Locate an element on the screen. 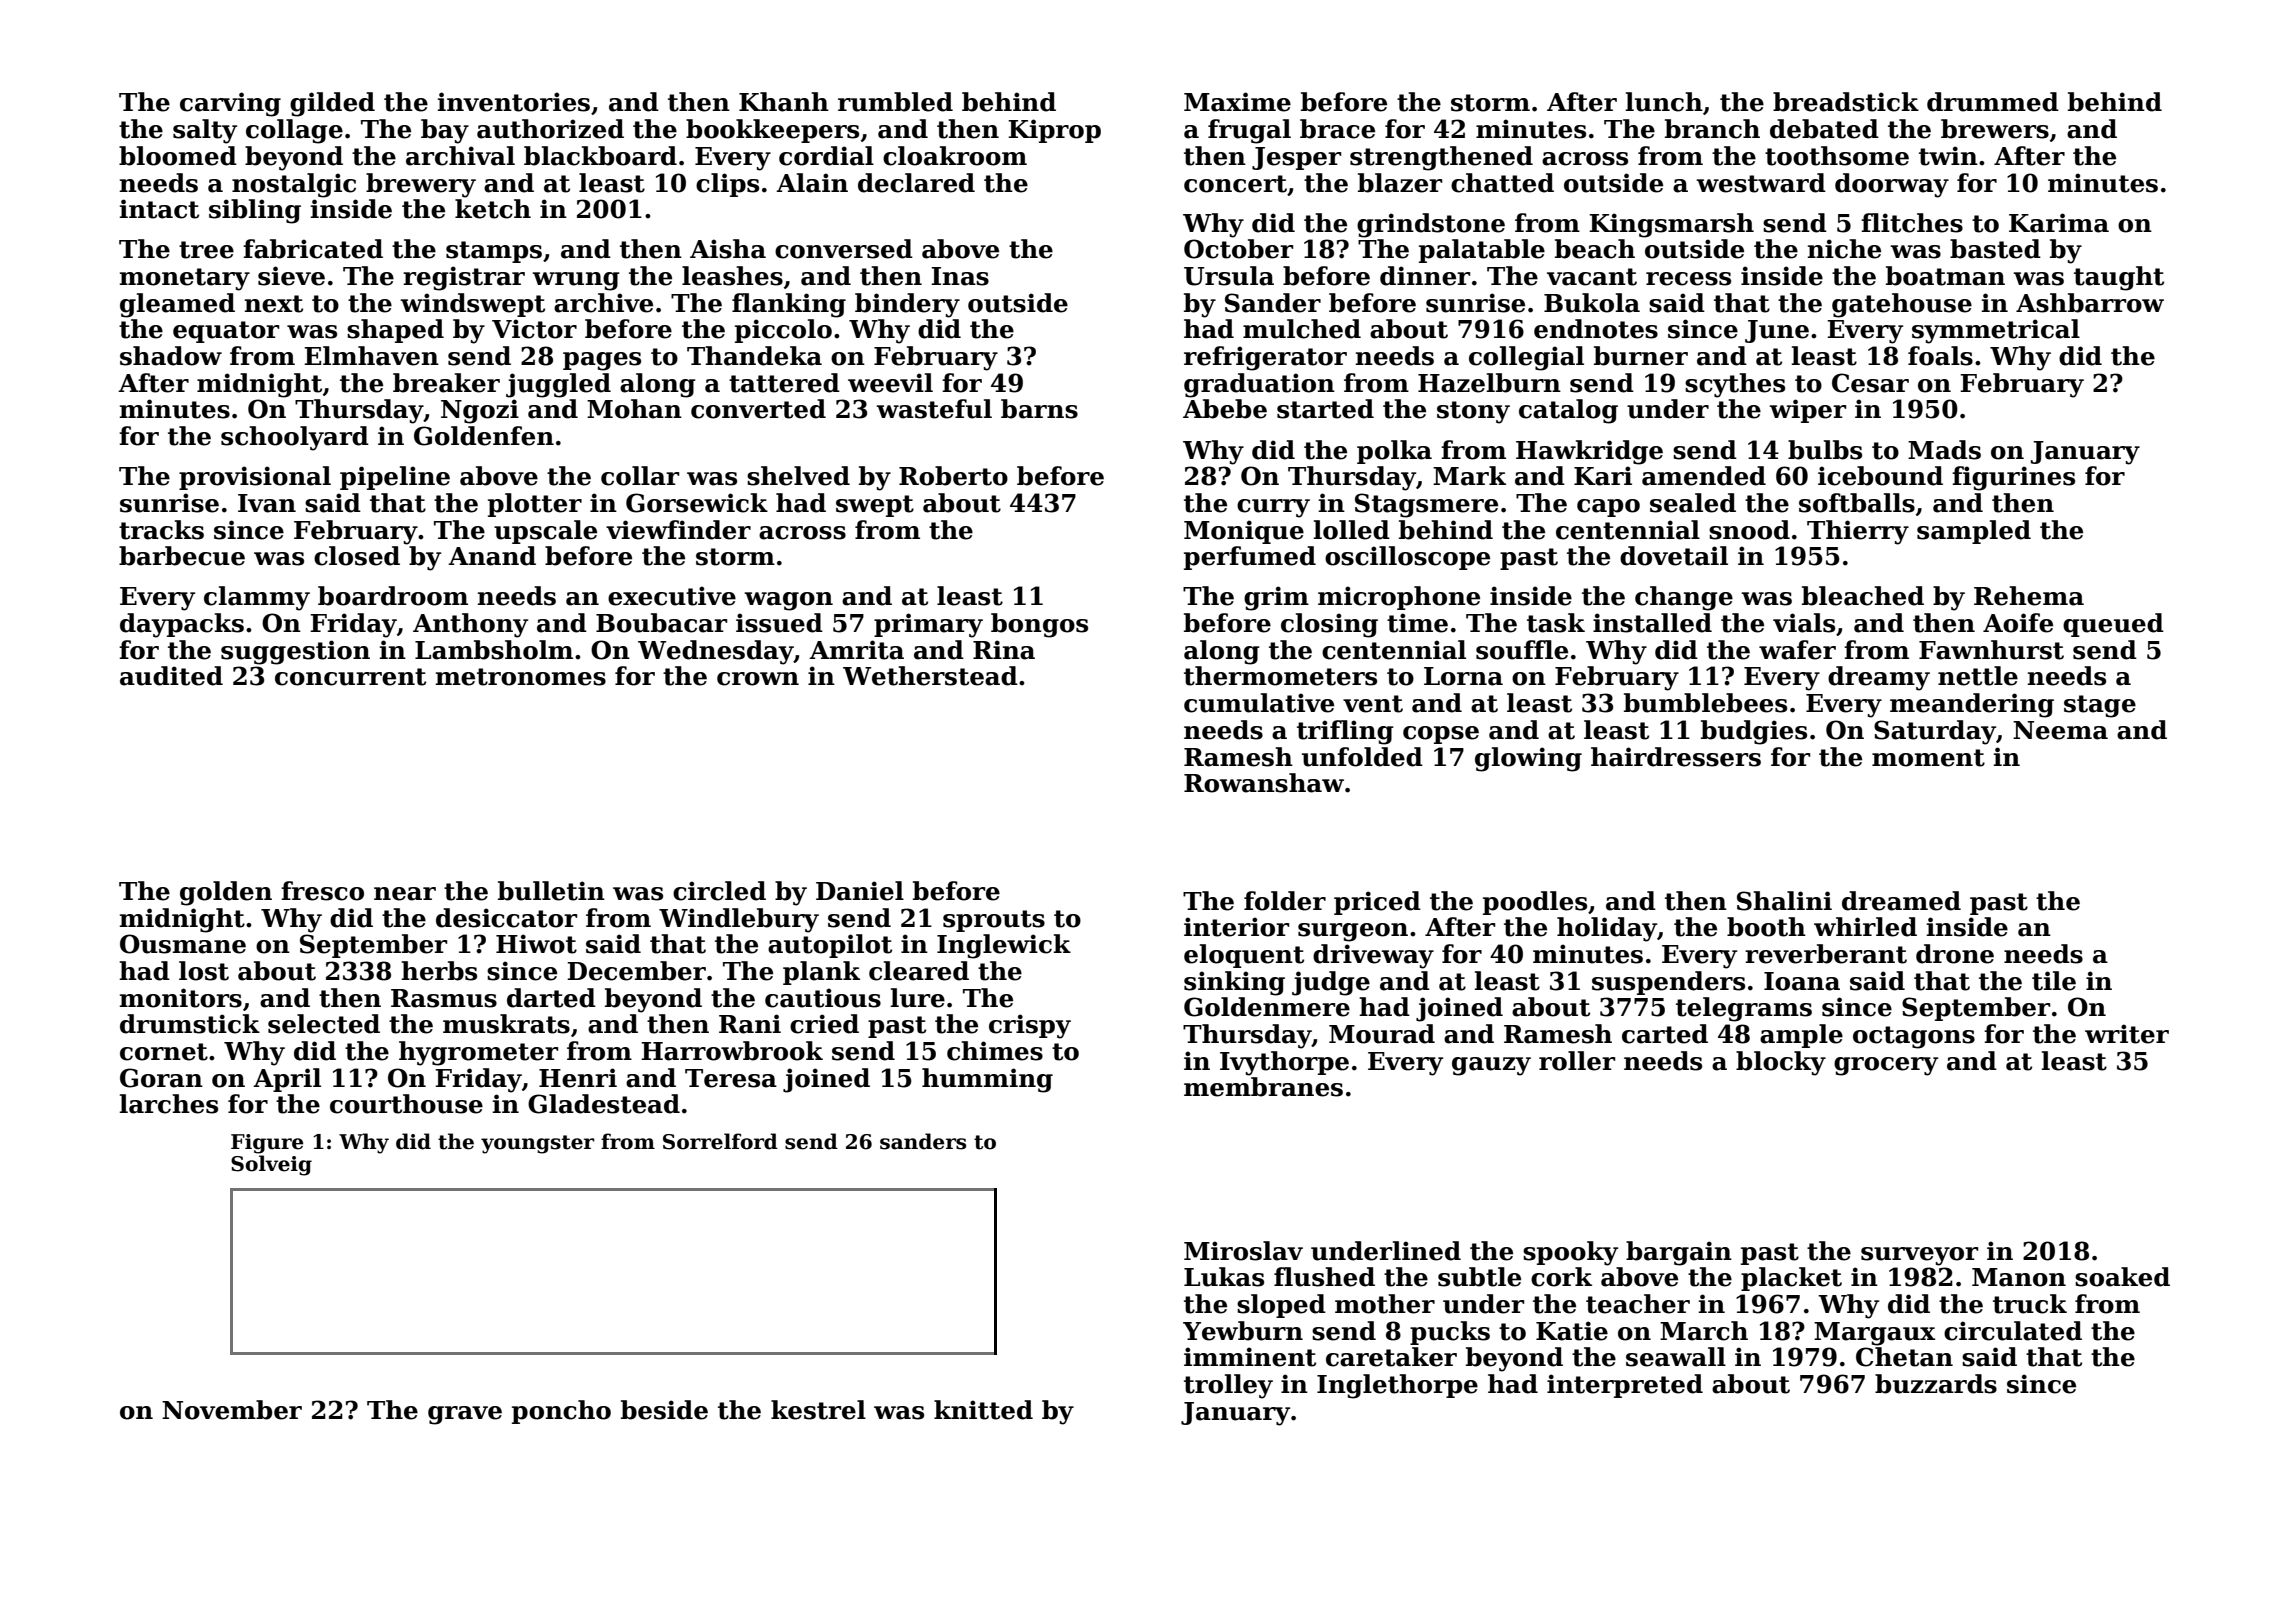  moment is located at coordinates (1928, 758).
